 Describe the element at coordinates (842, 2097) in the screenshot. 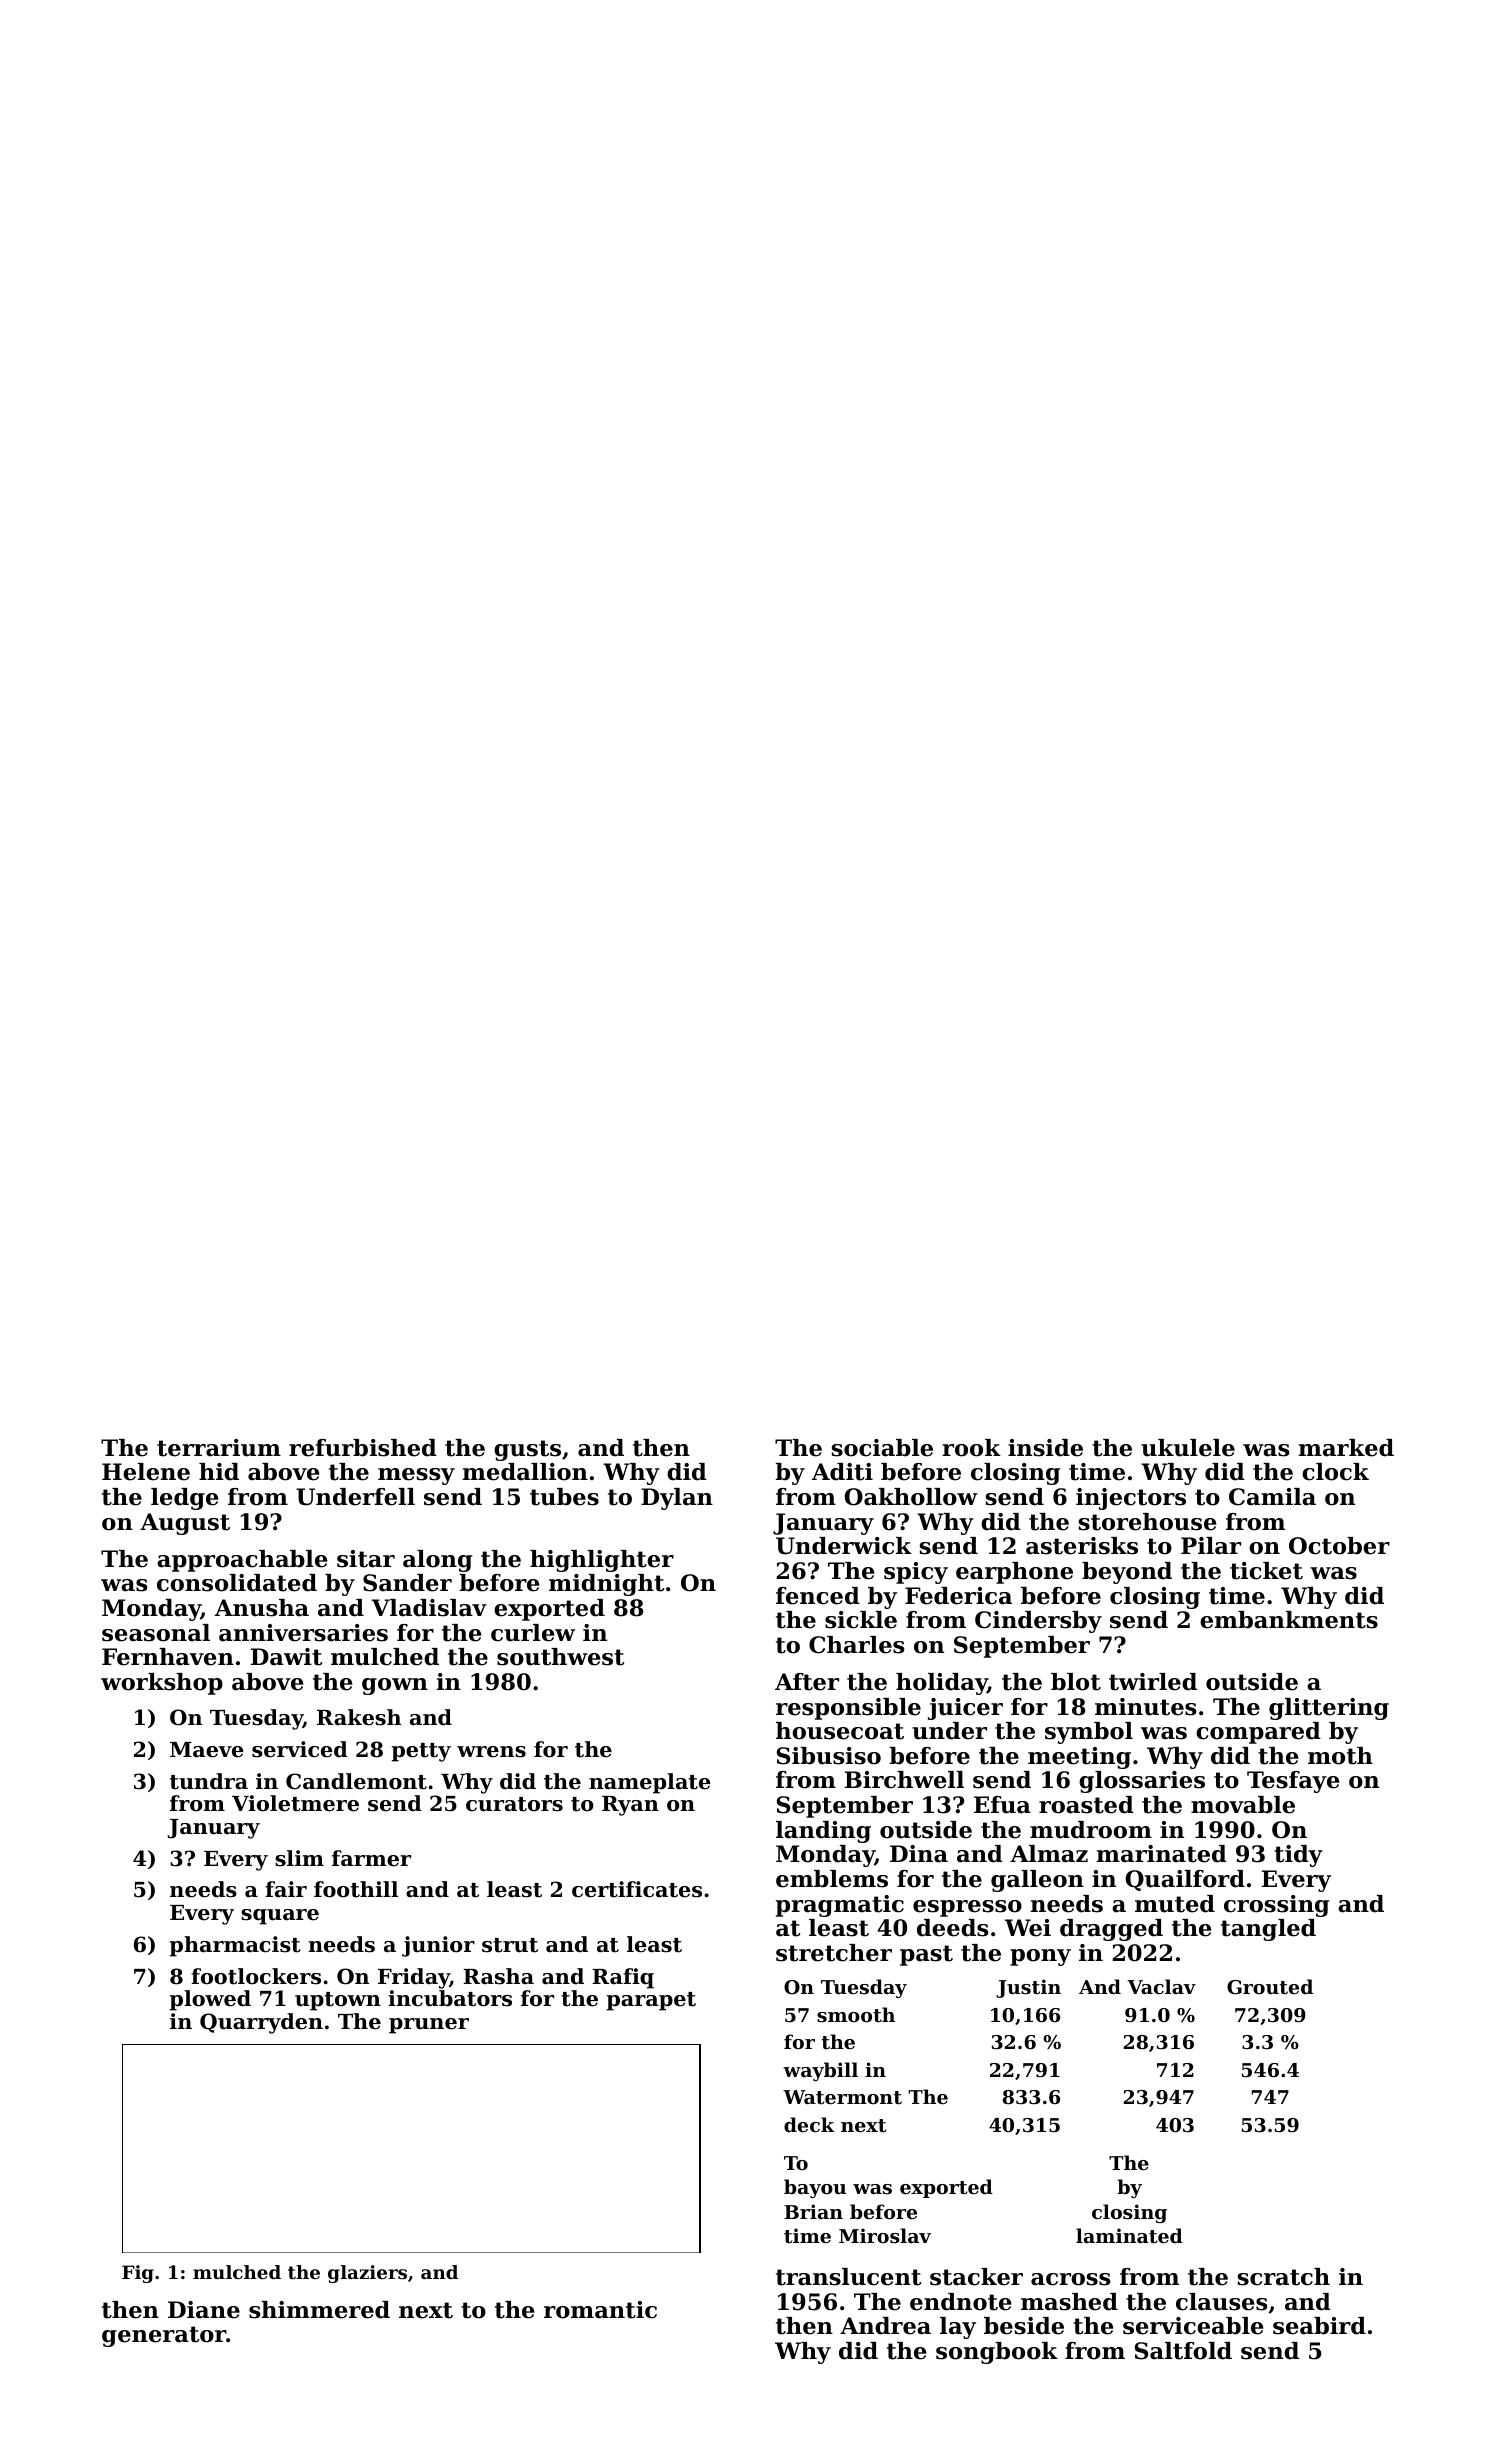

I see `Watermont` at that location.
